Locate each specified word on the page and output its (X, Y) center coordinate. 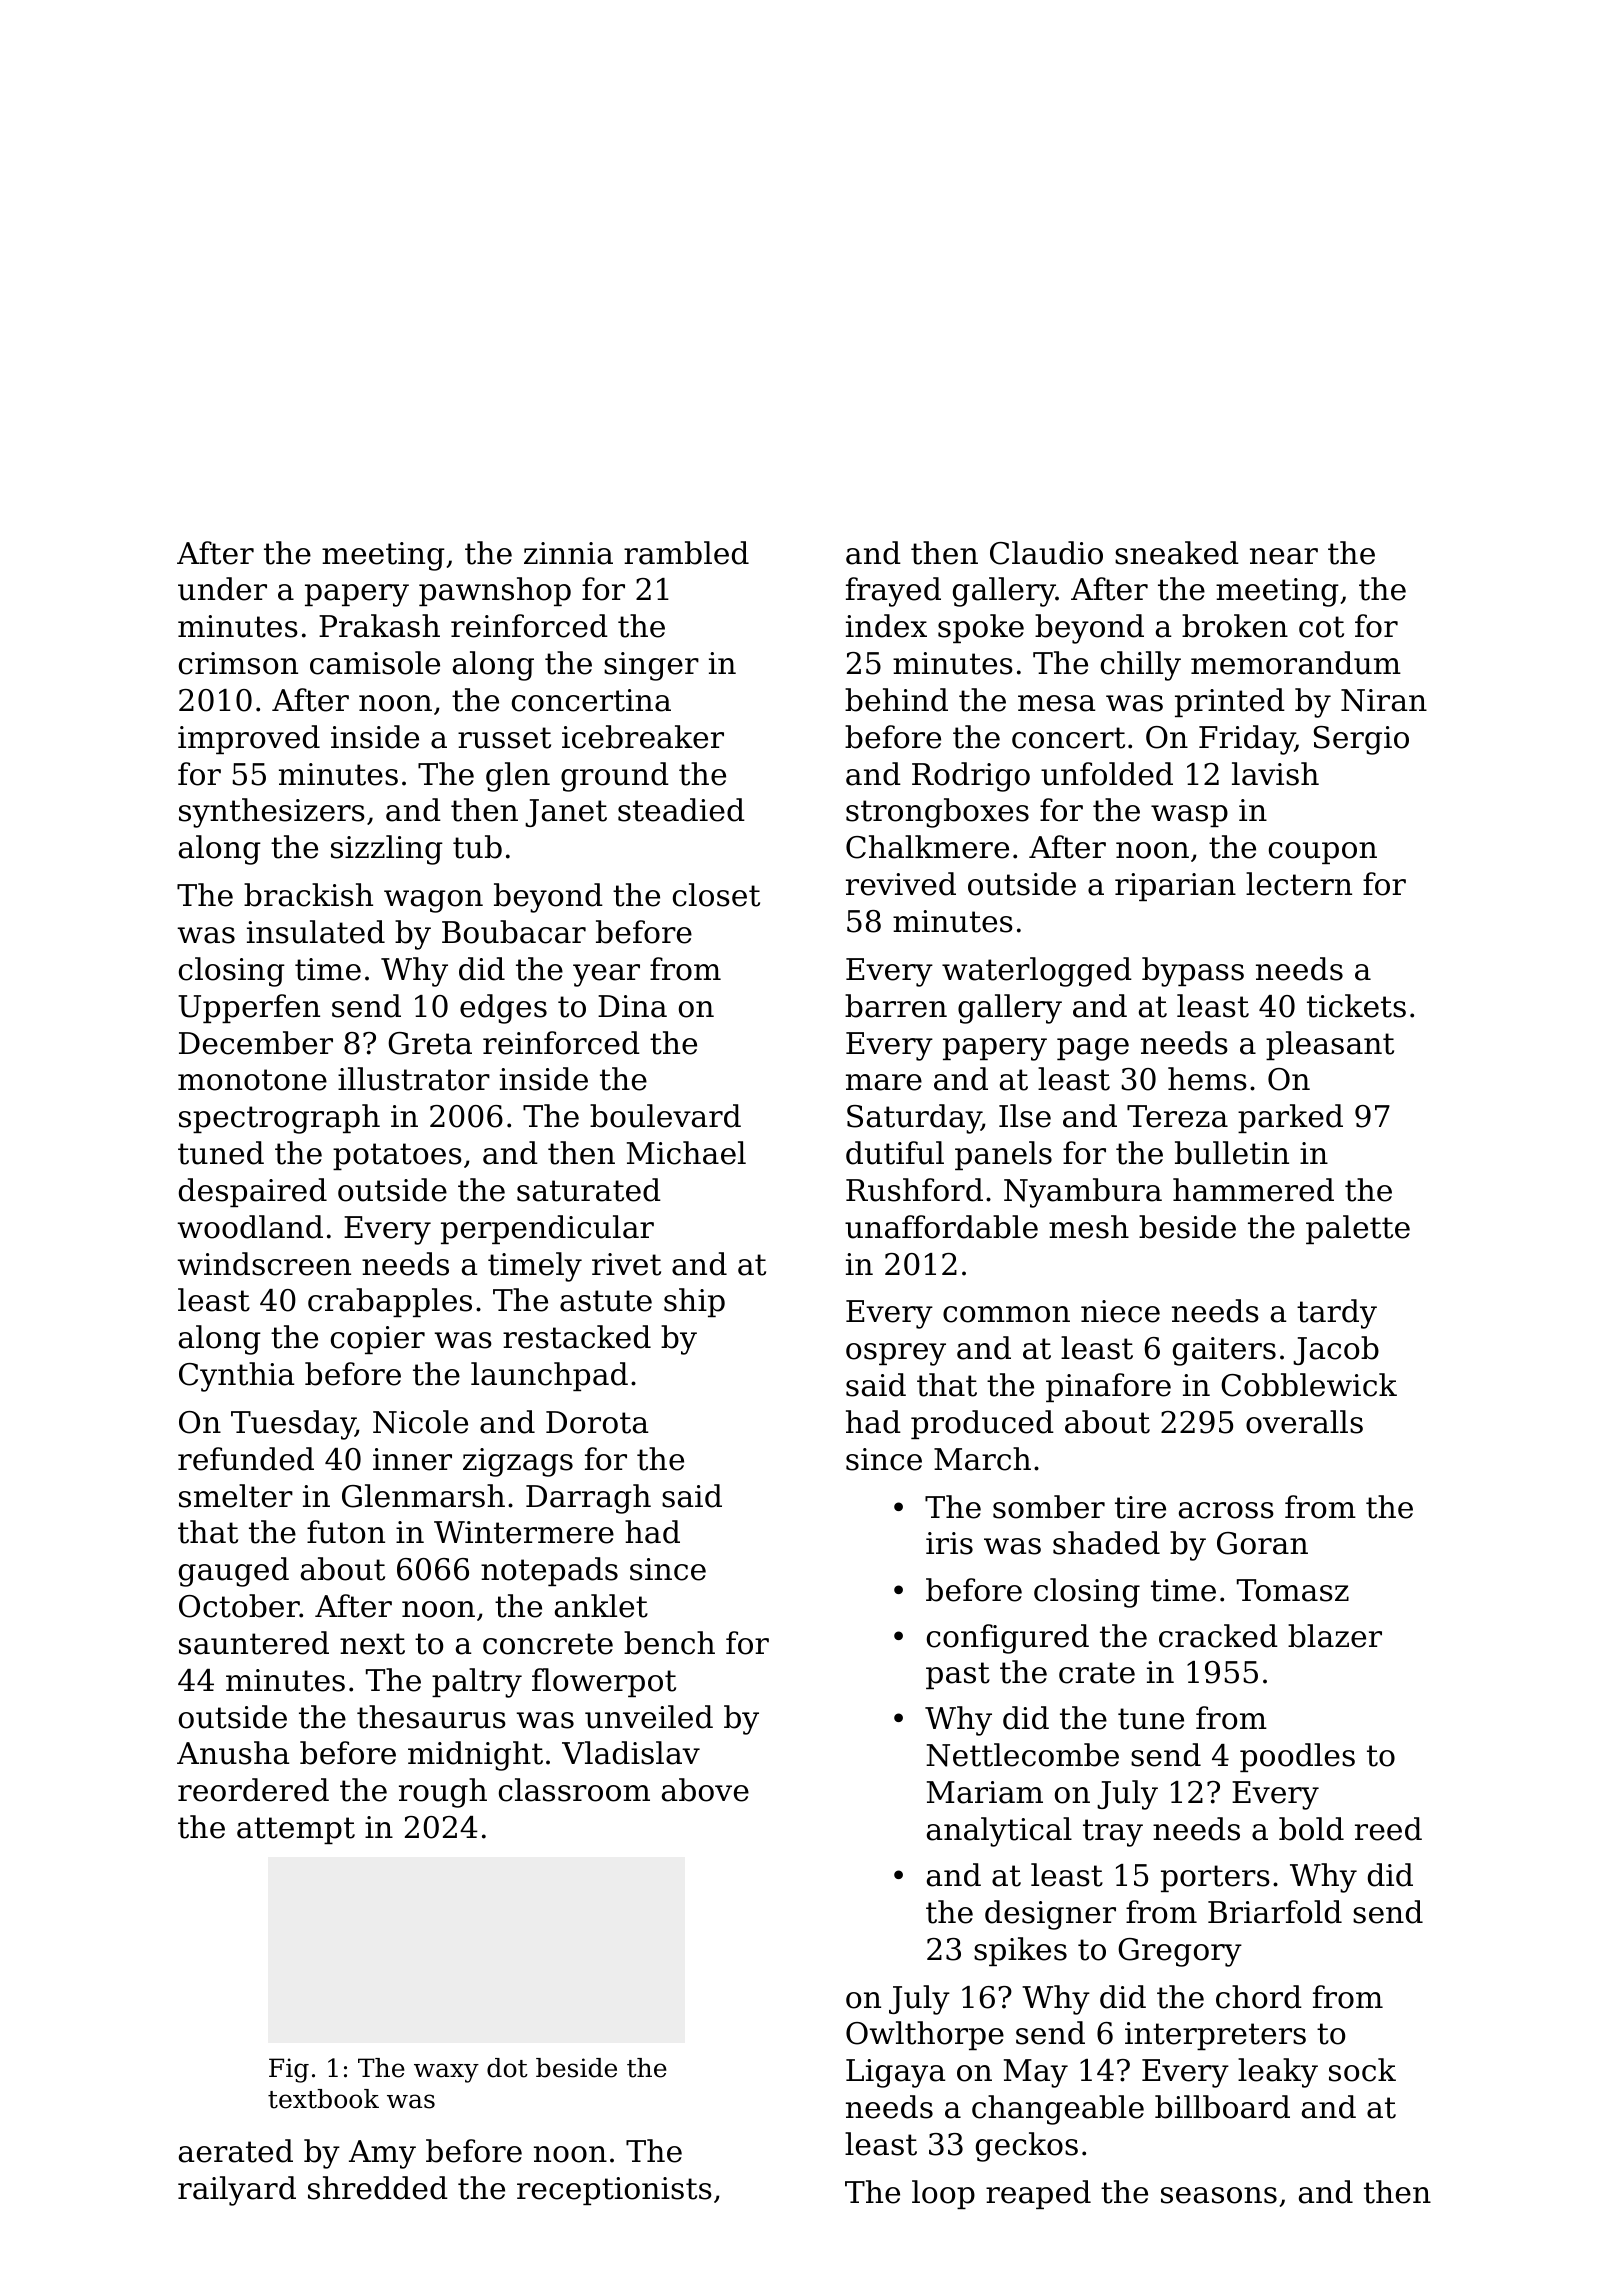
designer (1050, 1915)
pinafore (1108, 1387)
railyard (237, 2191)
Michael (686, 1153)
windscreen (264, 1264)
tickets (1356, 1006)
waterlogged (1037, 972)
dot (507, 2068)
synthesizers (272, 813)
